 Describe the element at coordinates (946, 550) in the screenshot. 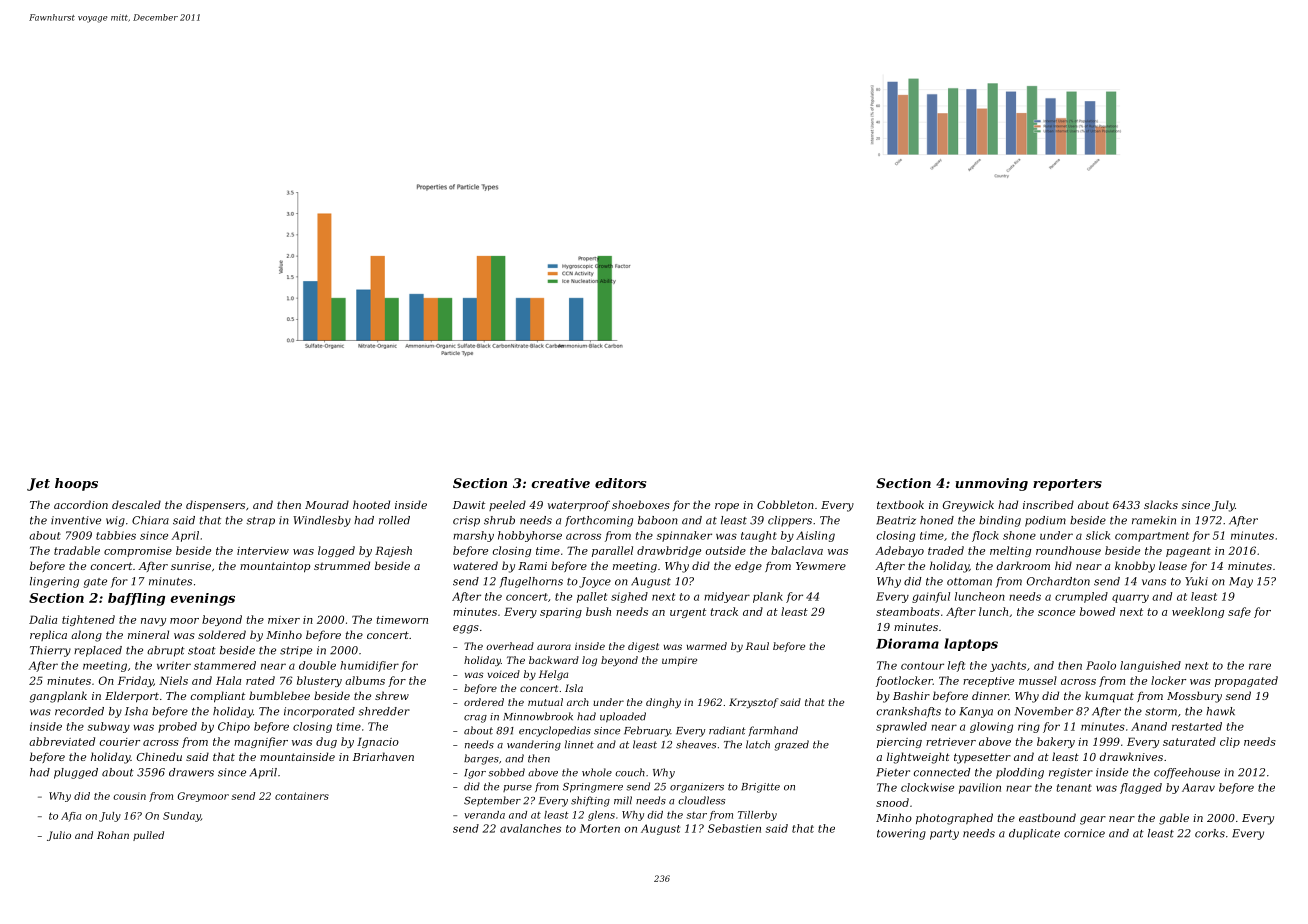

I see `traded` at that location.
